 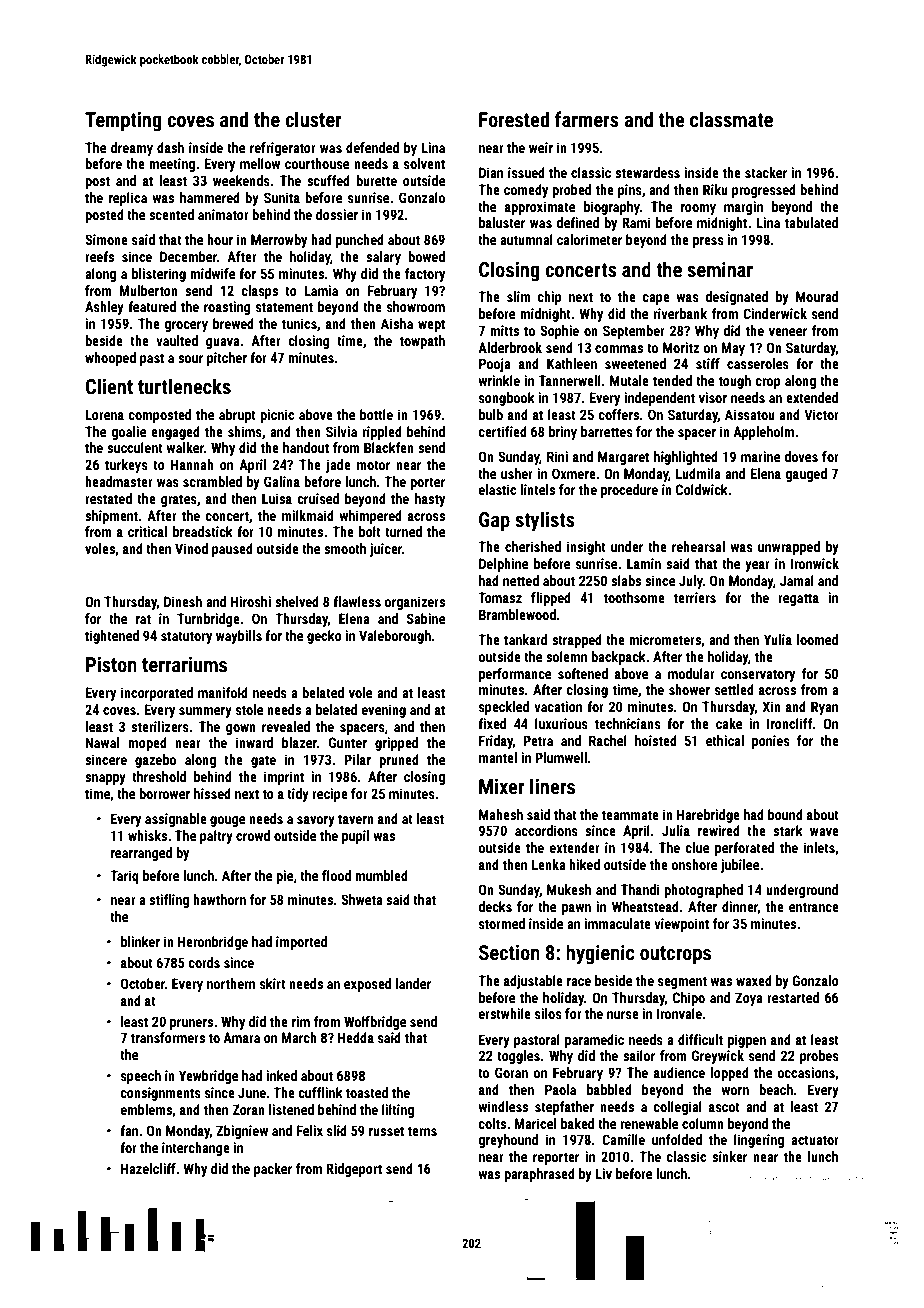 I want to click on mumbled, so click(x=381, y=875).
